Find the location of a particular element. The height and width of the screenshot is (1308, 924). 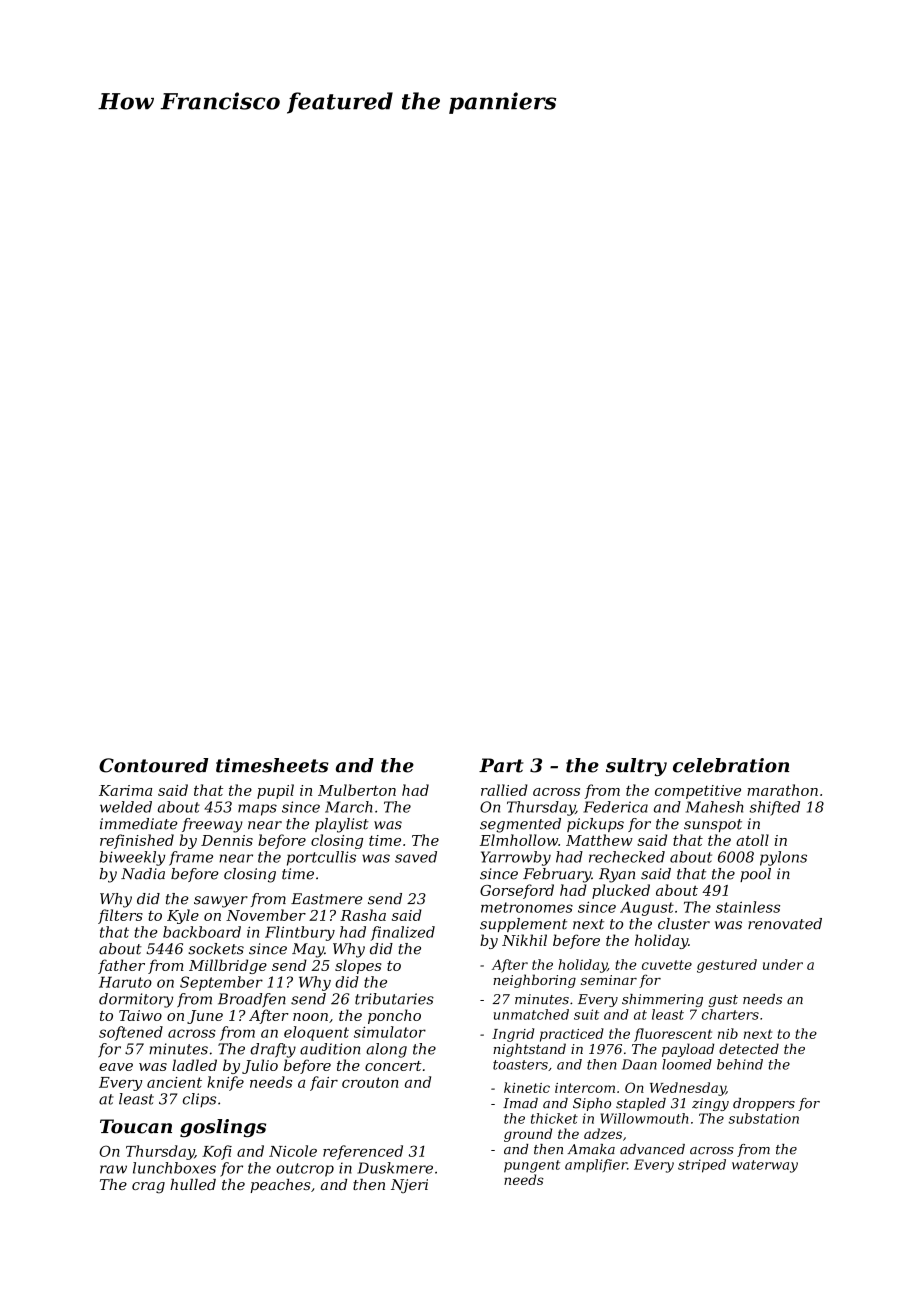

Haruto is located at coordinates (125, 982).
